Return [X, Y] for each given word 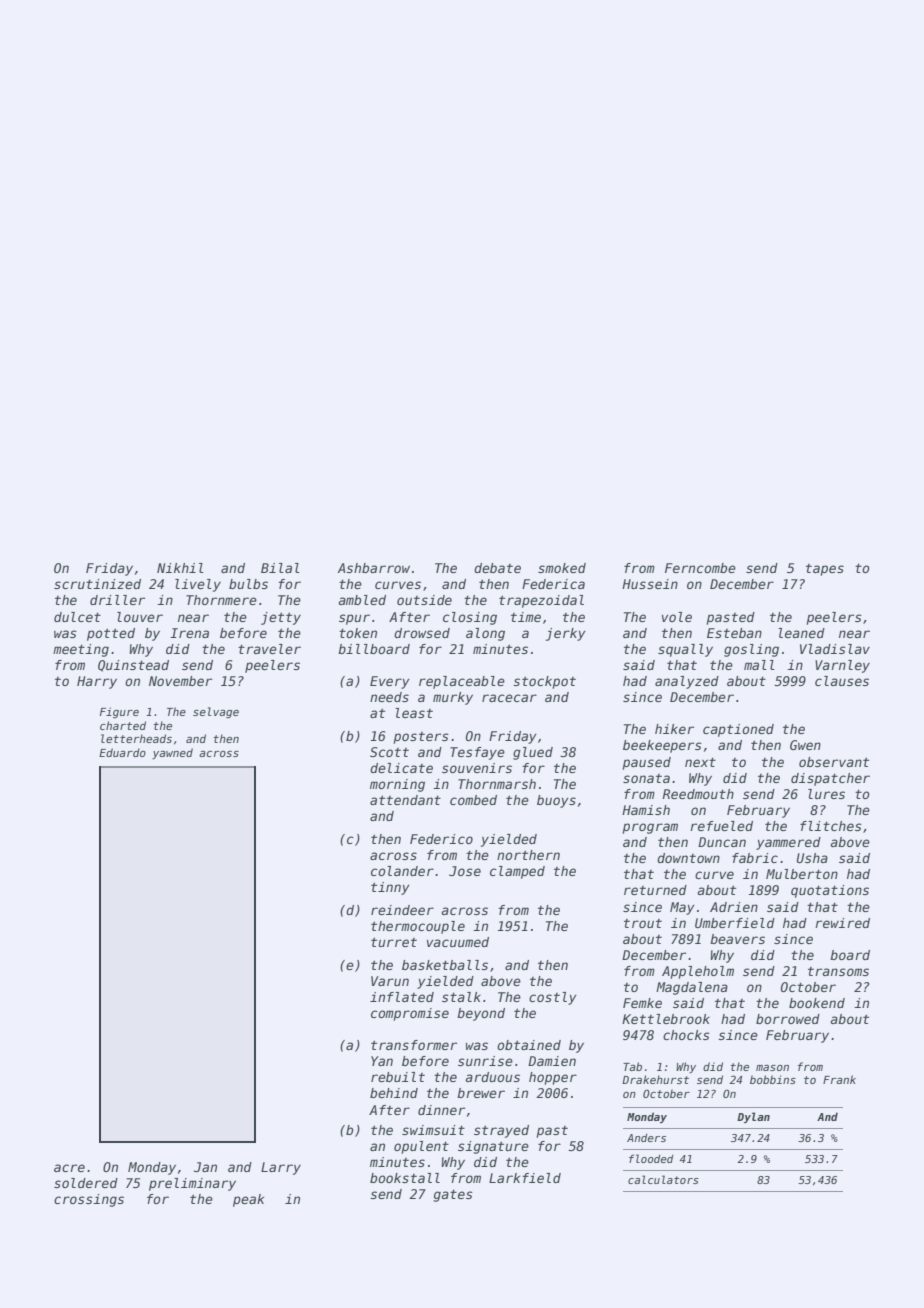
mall [759, 665]
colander [402, 871]
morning [397, 785]
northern [528, 855]
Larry [281, 1168]
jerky [566, 634]
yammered [788, 843]
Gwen [805, 745]
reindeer [402, 910]
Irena [189, 633]
